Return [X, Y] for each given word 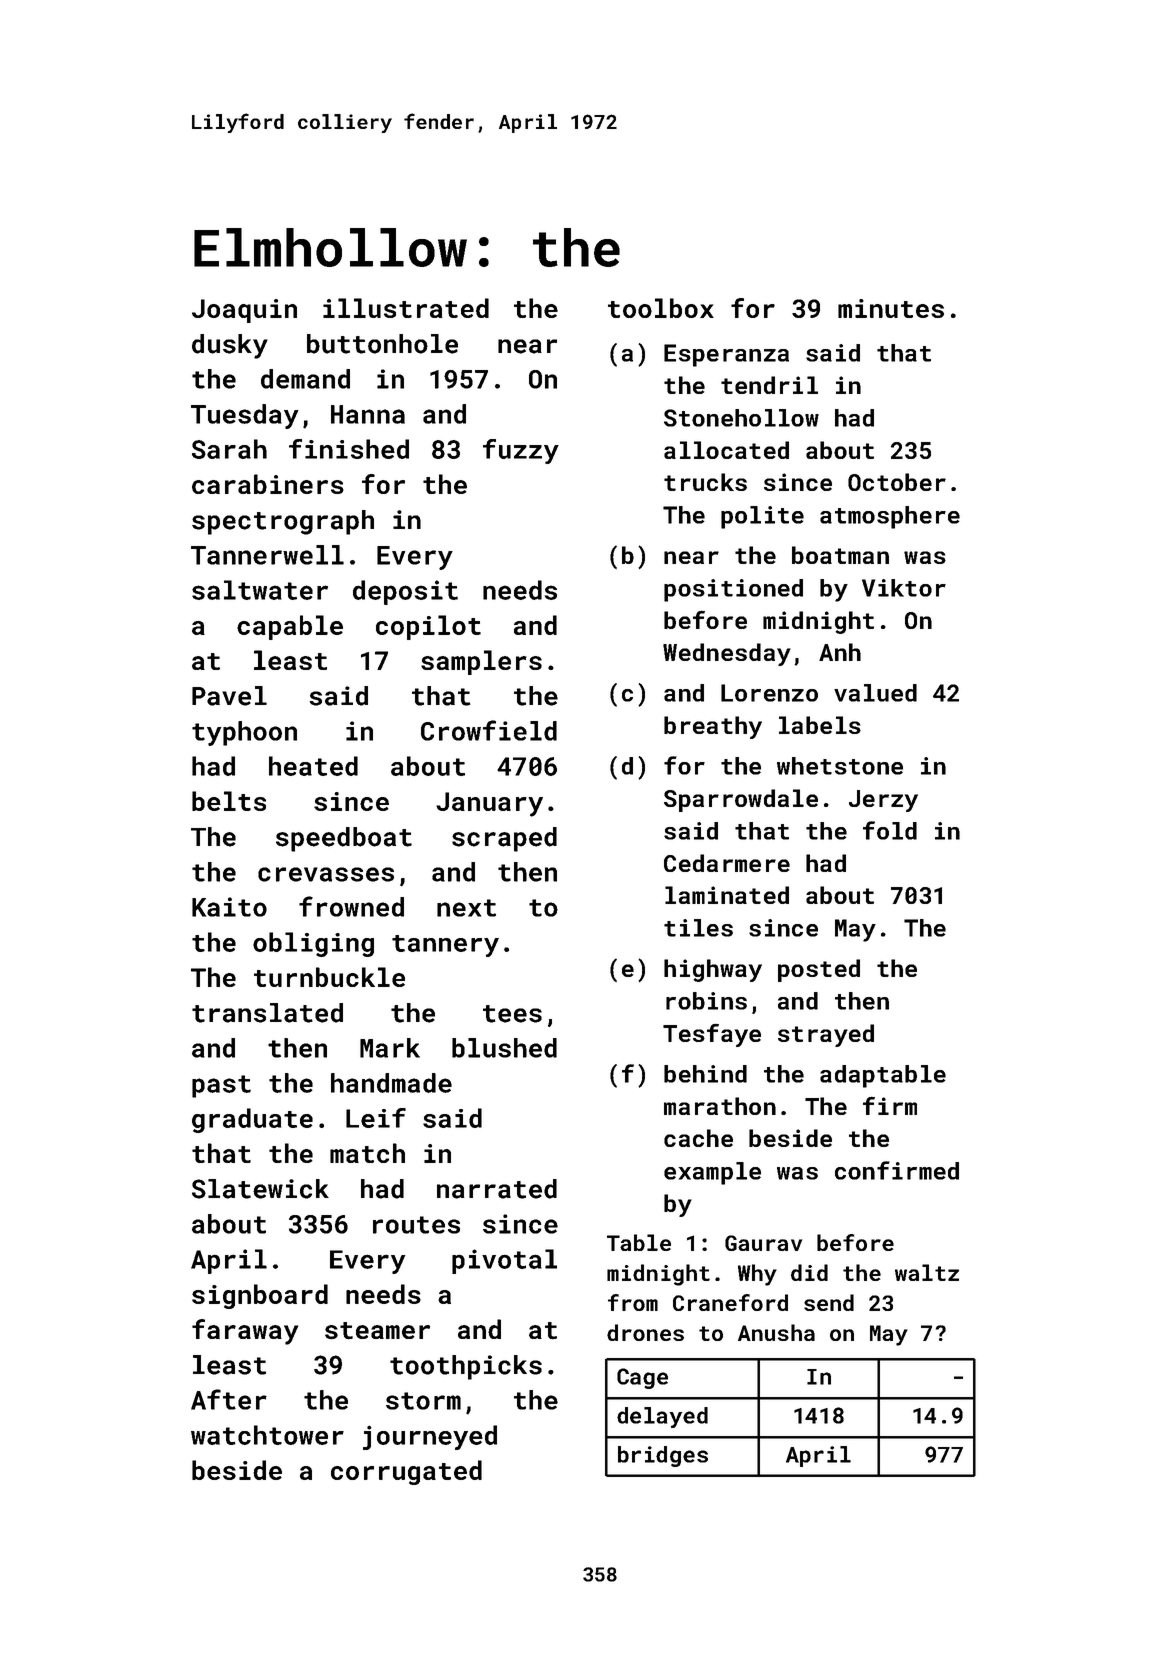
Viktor [904, 588]
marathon [720, 1106]
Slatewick [260, 1189]
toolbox [661, 308]
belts [229, 801]
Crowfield [489, 730]
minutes [891, 308]
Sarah [229, 449]
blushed [504, 1048]
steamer [377, 1331]
